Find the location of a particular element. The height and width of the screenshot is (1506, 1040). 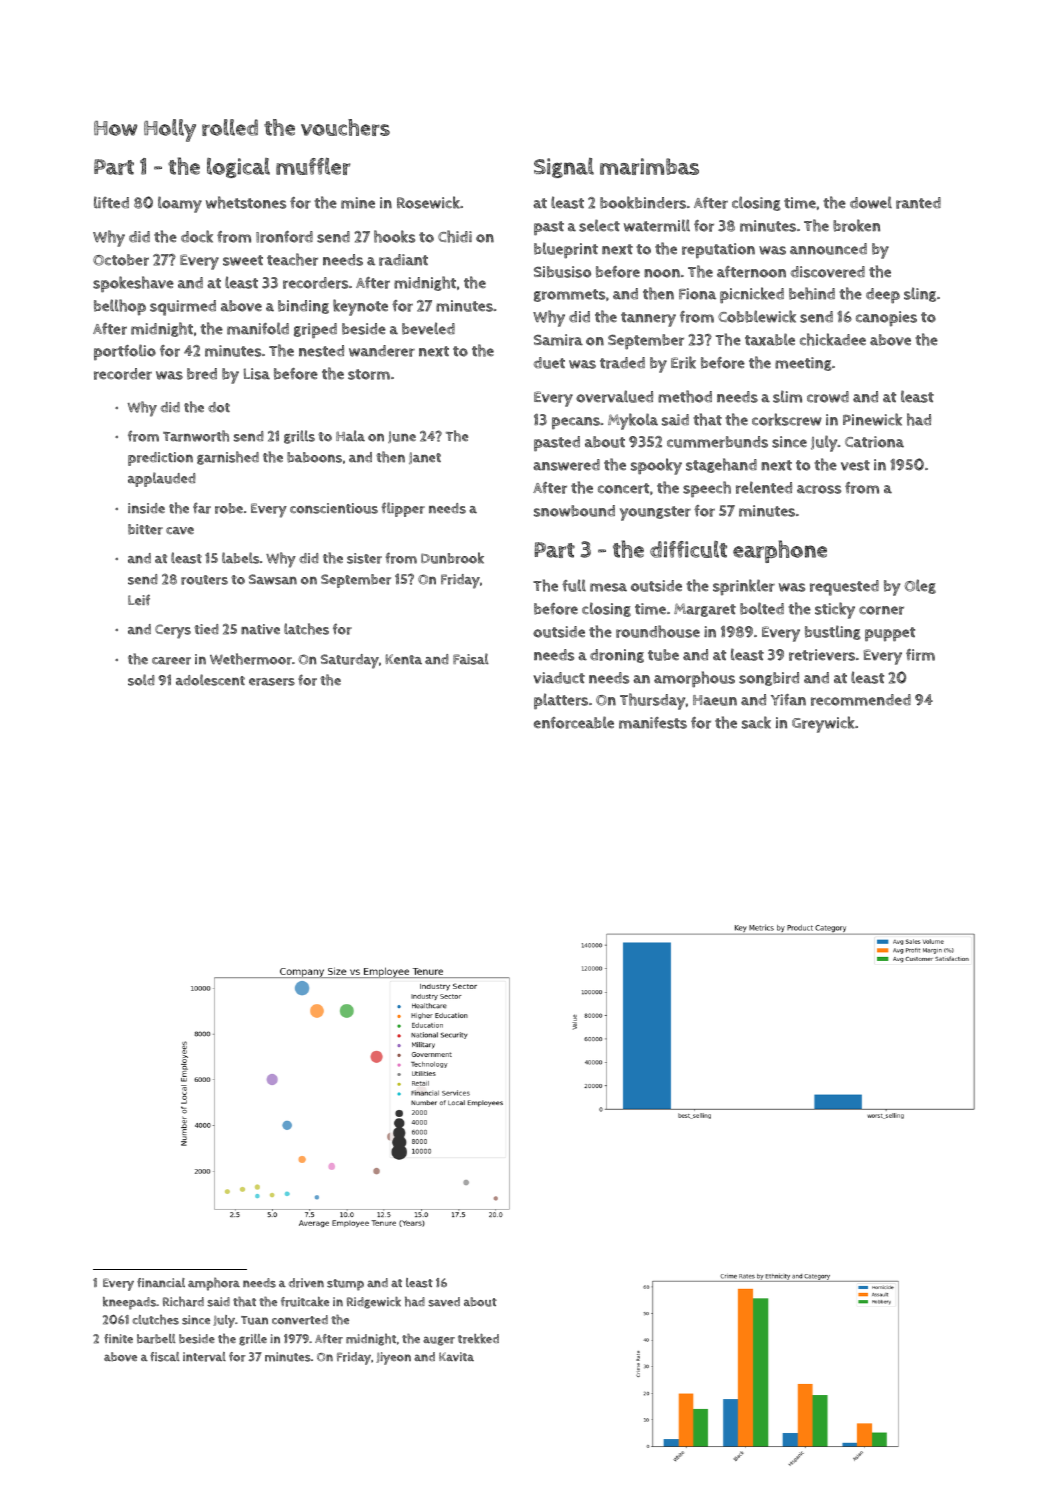

saved is located at coordinates (444, 1302).
